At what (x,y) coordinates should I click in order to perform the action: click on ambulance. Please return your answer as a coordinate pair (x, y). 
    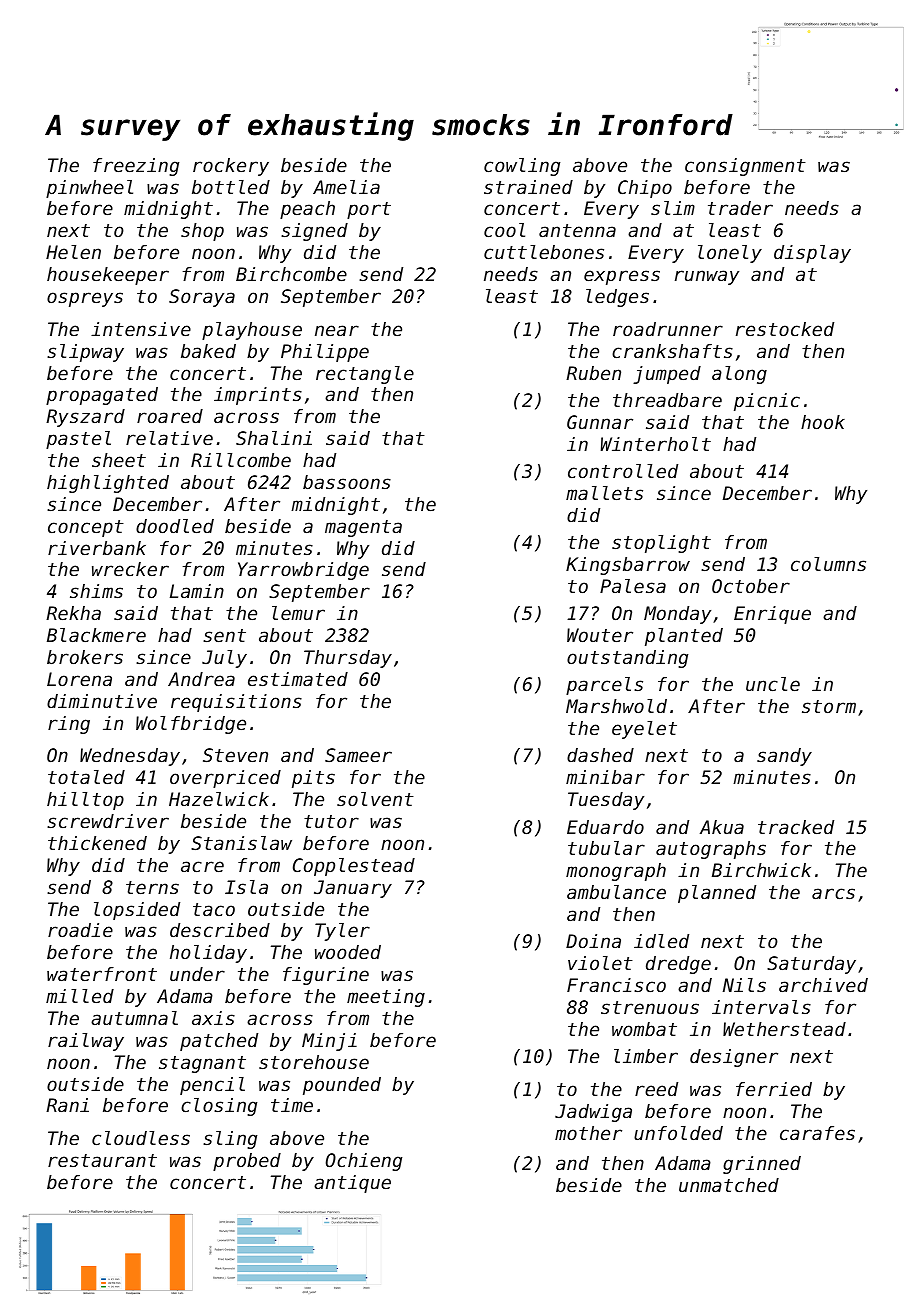
    Looking at the image, I should click on (616, 892).
